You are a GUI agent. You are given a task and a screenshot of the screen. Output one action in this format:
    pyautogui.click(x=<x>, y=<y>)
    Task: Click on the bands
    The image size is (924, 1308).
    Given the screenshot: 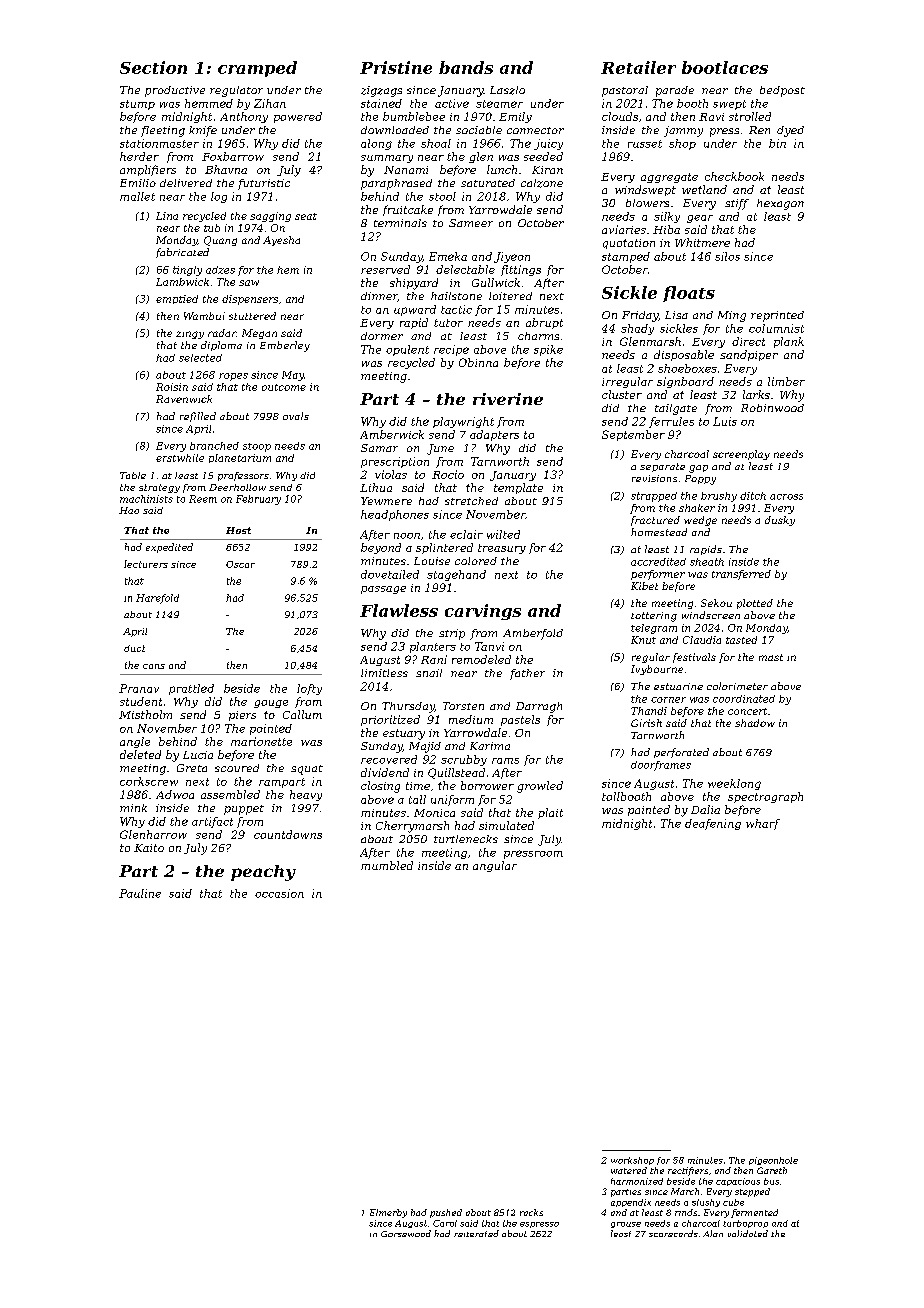 What is the action you would take?
    pyautogui.click(x=466, y=67)
